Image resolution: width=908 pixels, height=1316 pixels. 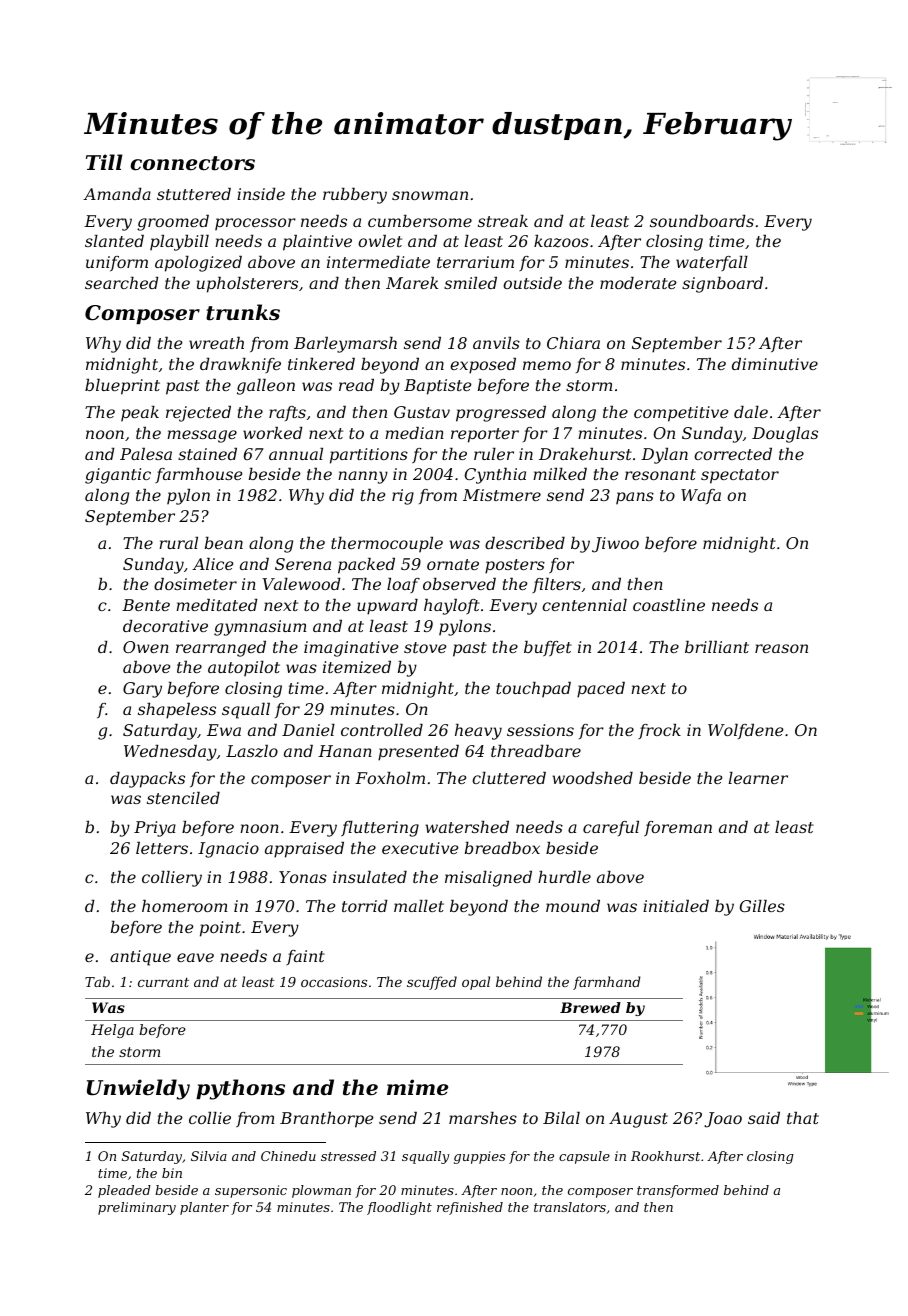 I want to click on frock, so click(x=659, y=731).
